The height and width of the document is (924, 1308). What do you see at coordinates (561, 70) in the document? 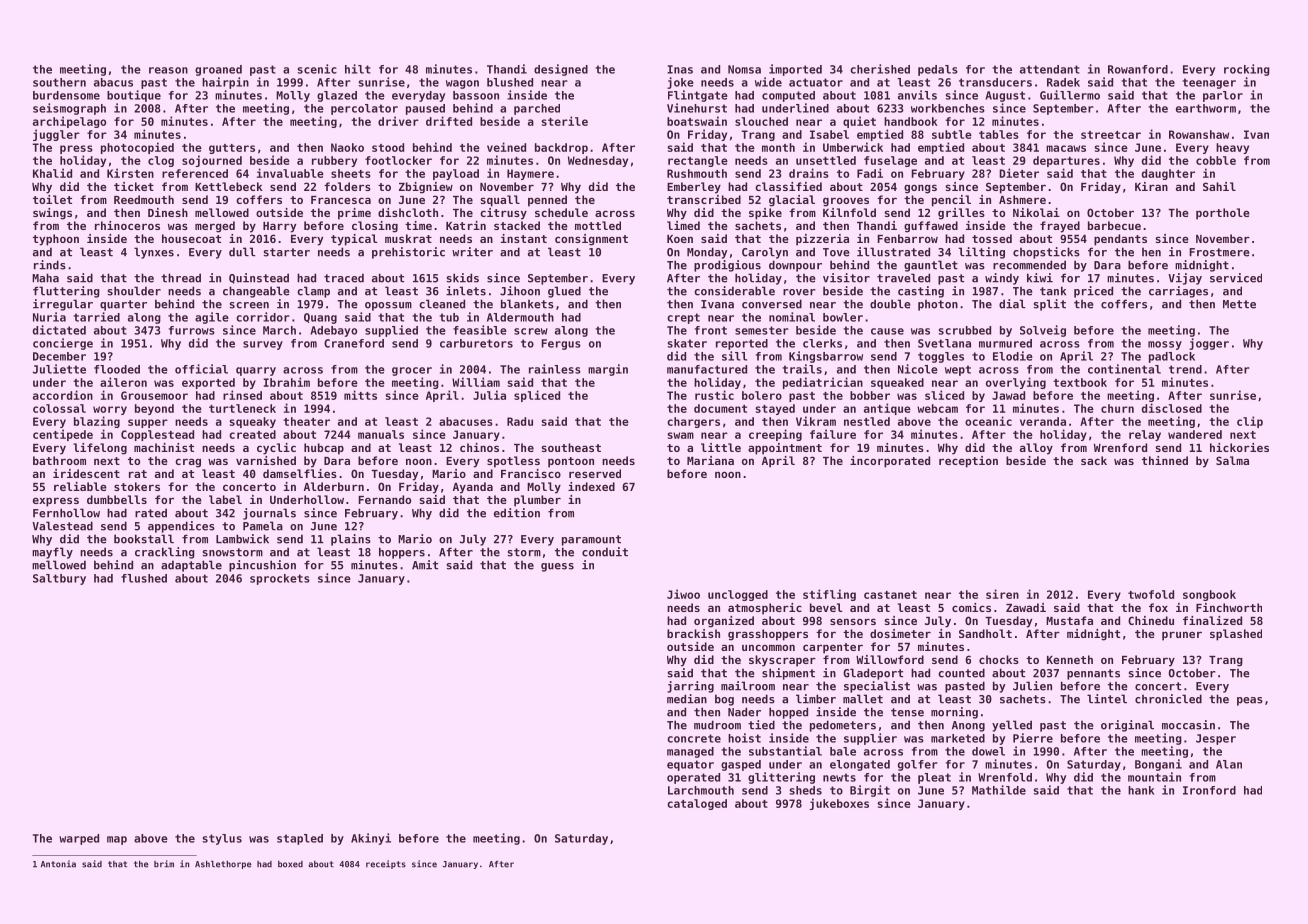
I see `designed` at bounding box center [561, 70].
